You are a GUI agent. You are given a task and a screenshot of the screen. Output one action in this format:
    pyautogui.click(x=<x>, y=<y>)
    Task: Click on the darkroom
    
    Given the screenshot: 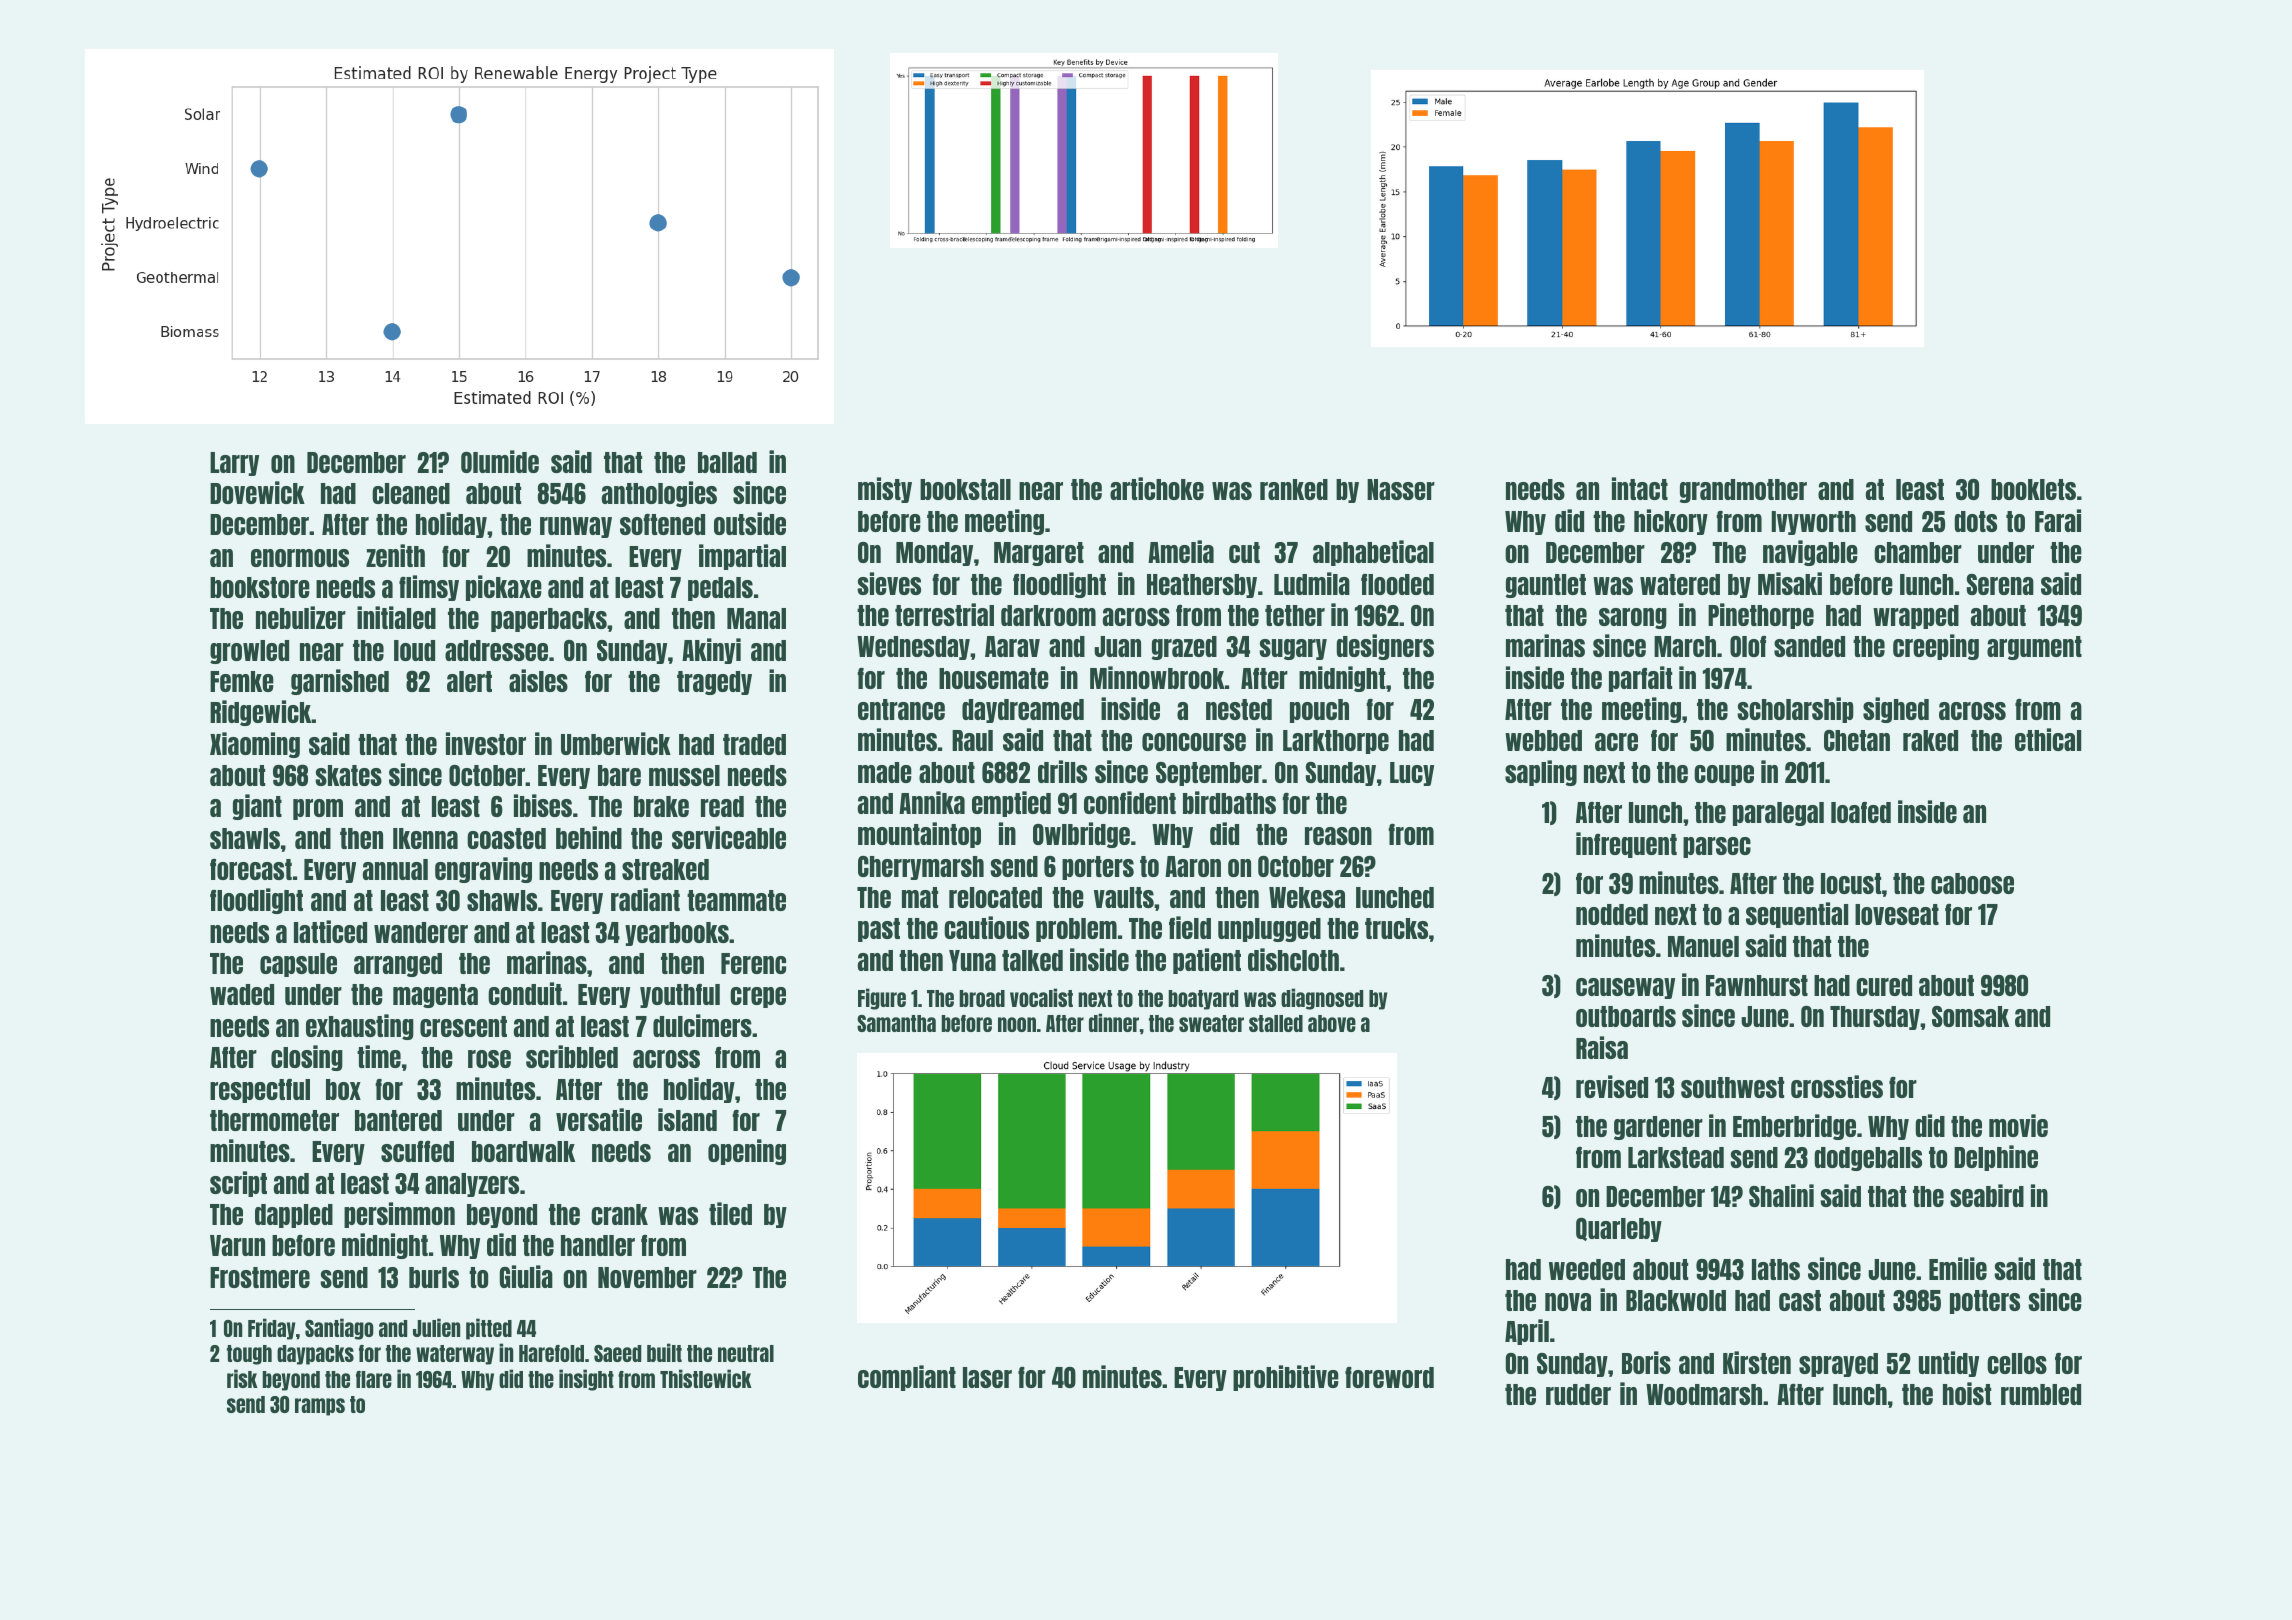 What is the action you would take?
    pyautogui.click(x=1048, y=615)
